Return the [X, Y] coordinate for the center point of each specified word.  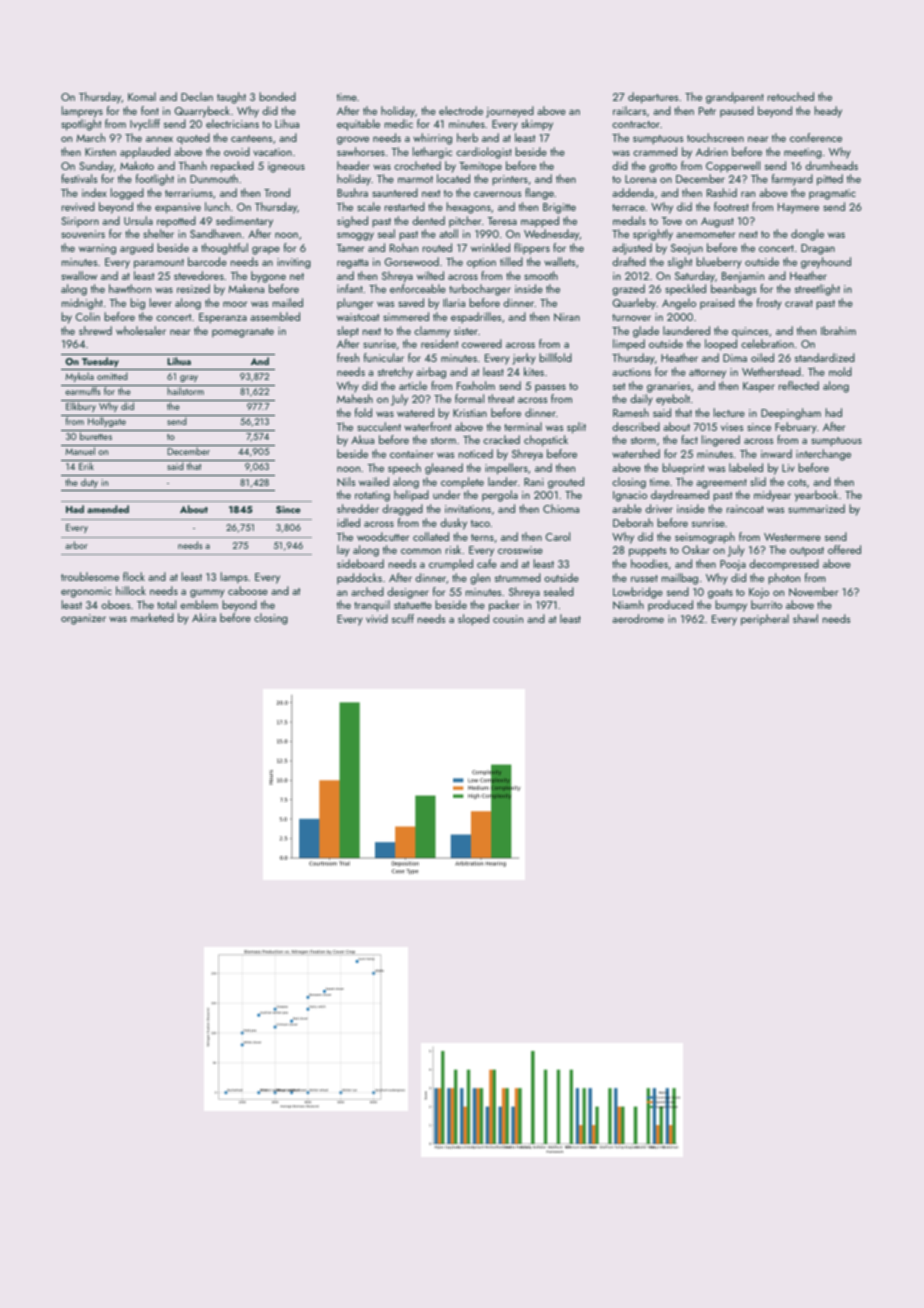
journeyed [510, 112]
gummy [207, 593]
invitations [468, 509]
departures [653, 98]
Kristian [470, 413]
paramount [159, 264]
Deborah [633, 522]
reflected [798, 385]
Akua [362, 439]
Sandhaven [215, 233]
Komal [142, 96]
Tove [671, 221]
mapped [540, 222]
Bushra [352, 192]
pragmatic [832, 194]
